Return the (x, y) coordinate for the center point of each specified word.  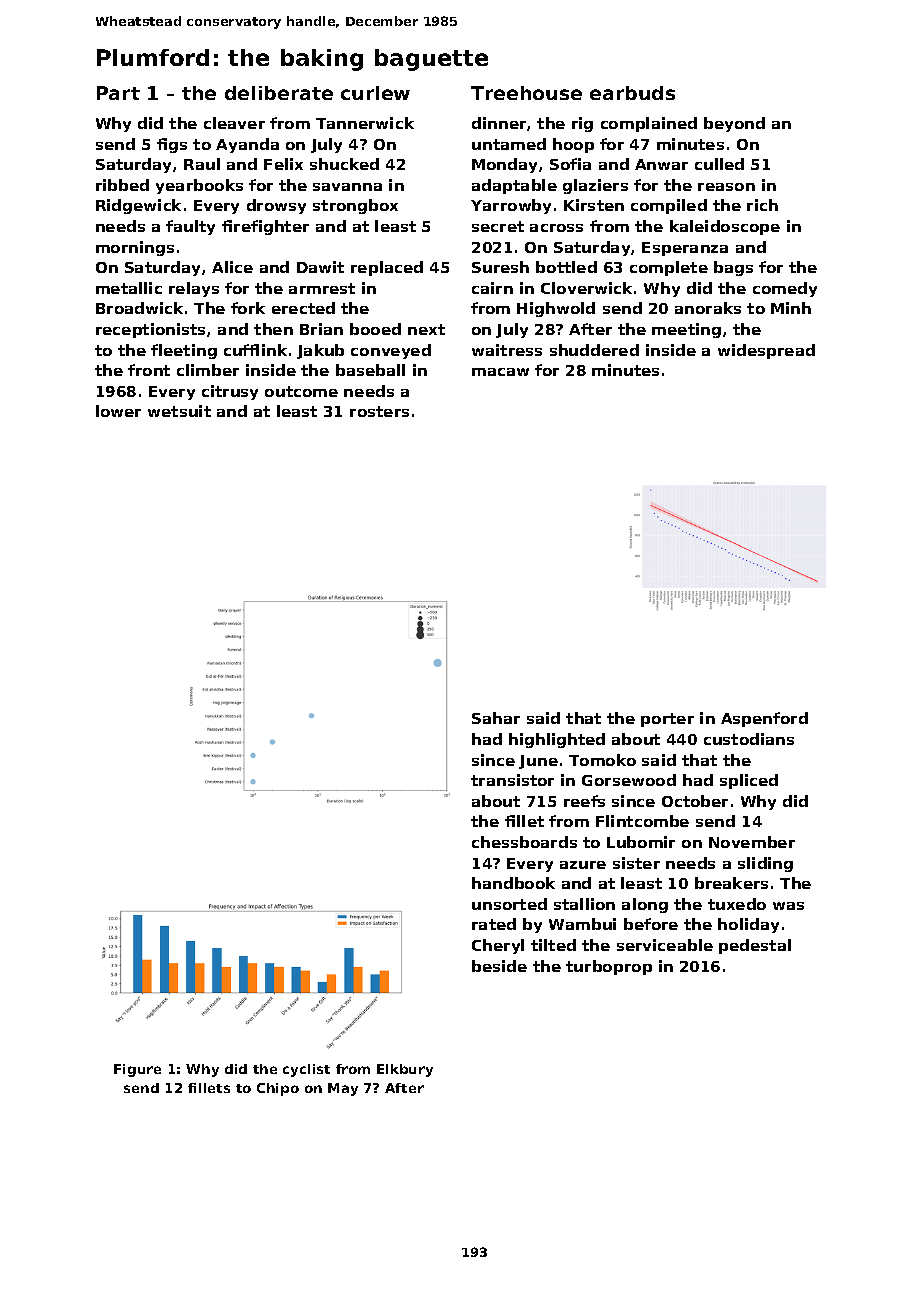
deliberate (279, 93)
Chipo (278, 1089)
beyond (734, 124)
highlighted (557, 740)
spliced (749, 781)
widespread (766, 351)
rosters (379, 411)
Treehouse (526, 93)
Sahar (496, 718)
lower (118, 411)
